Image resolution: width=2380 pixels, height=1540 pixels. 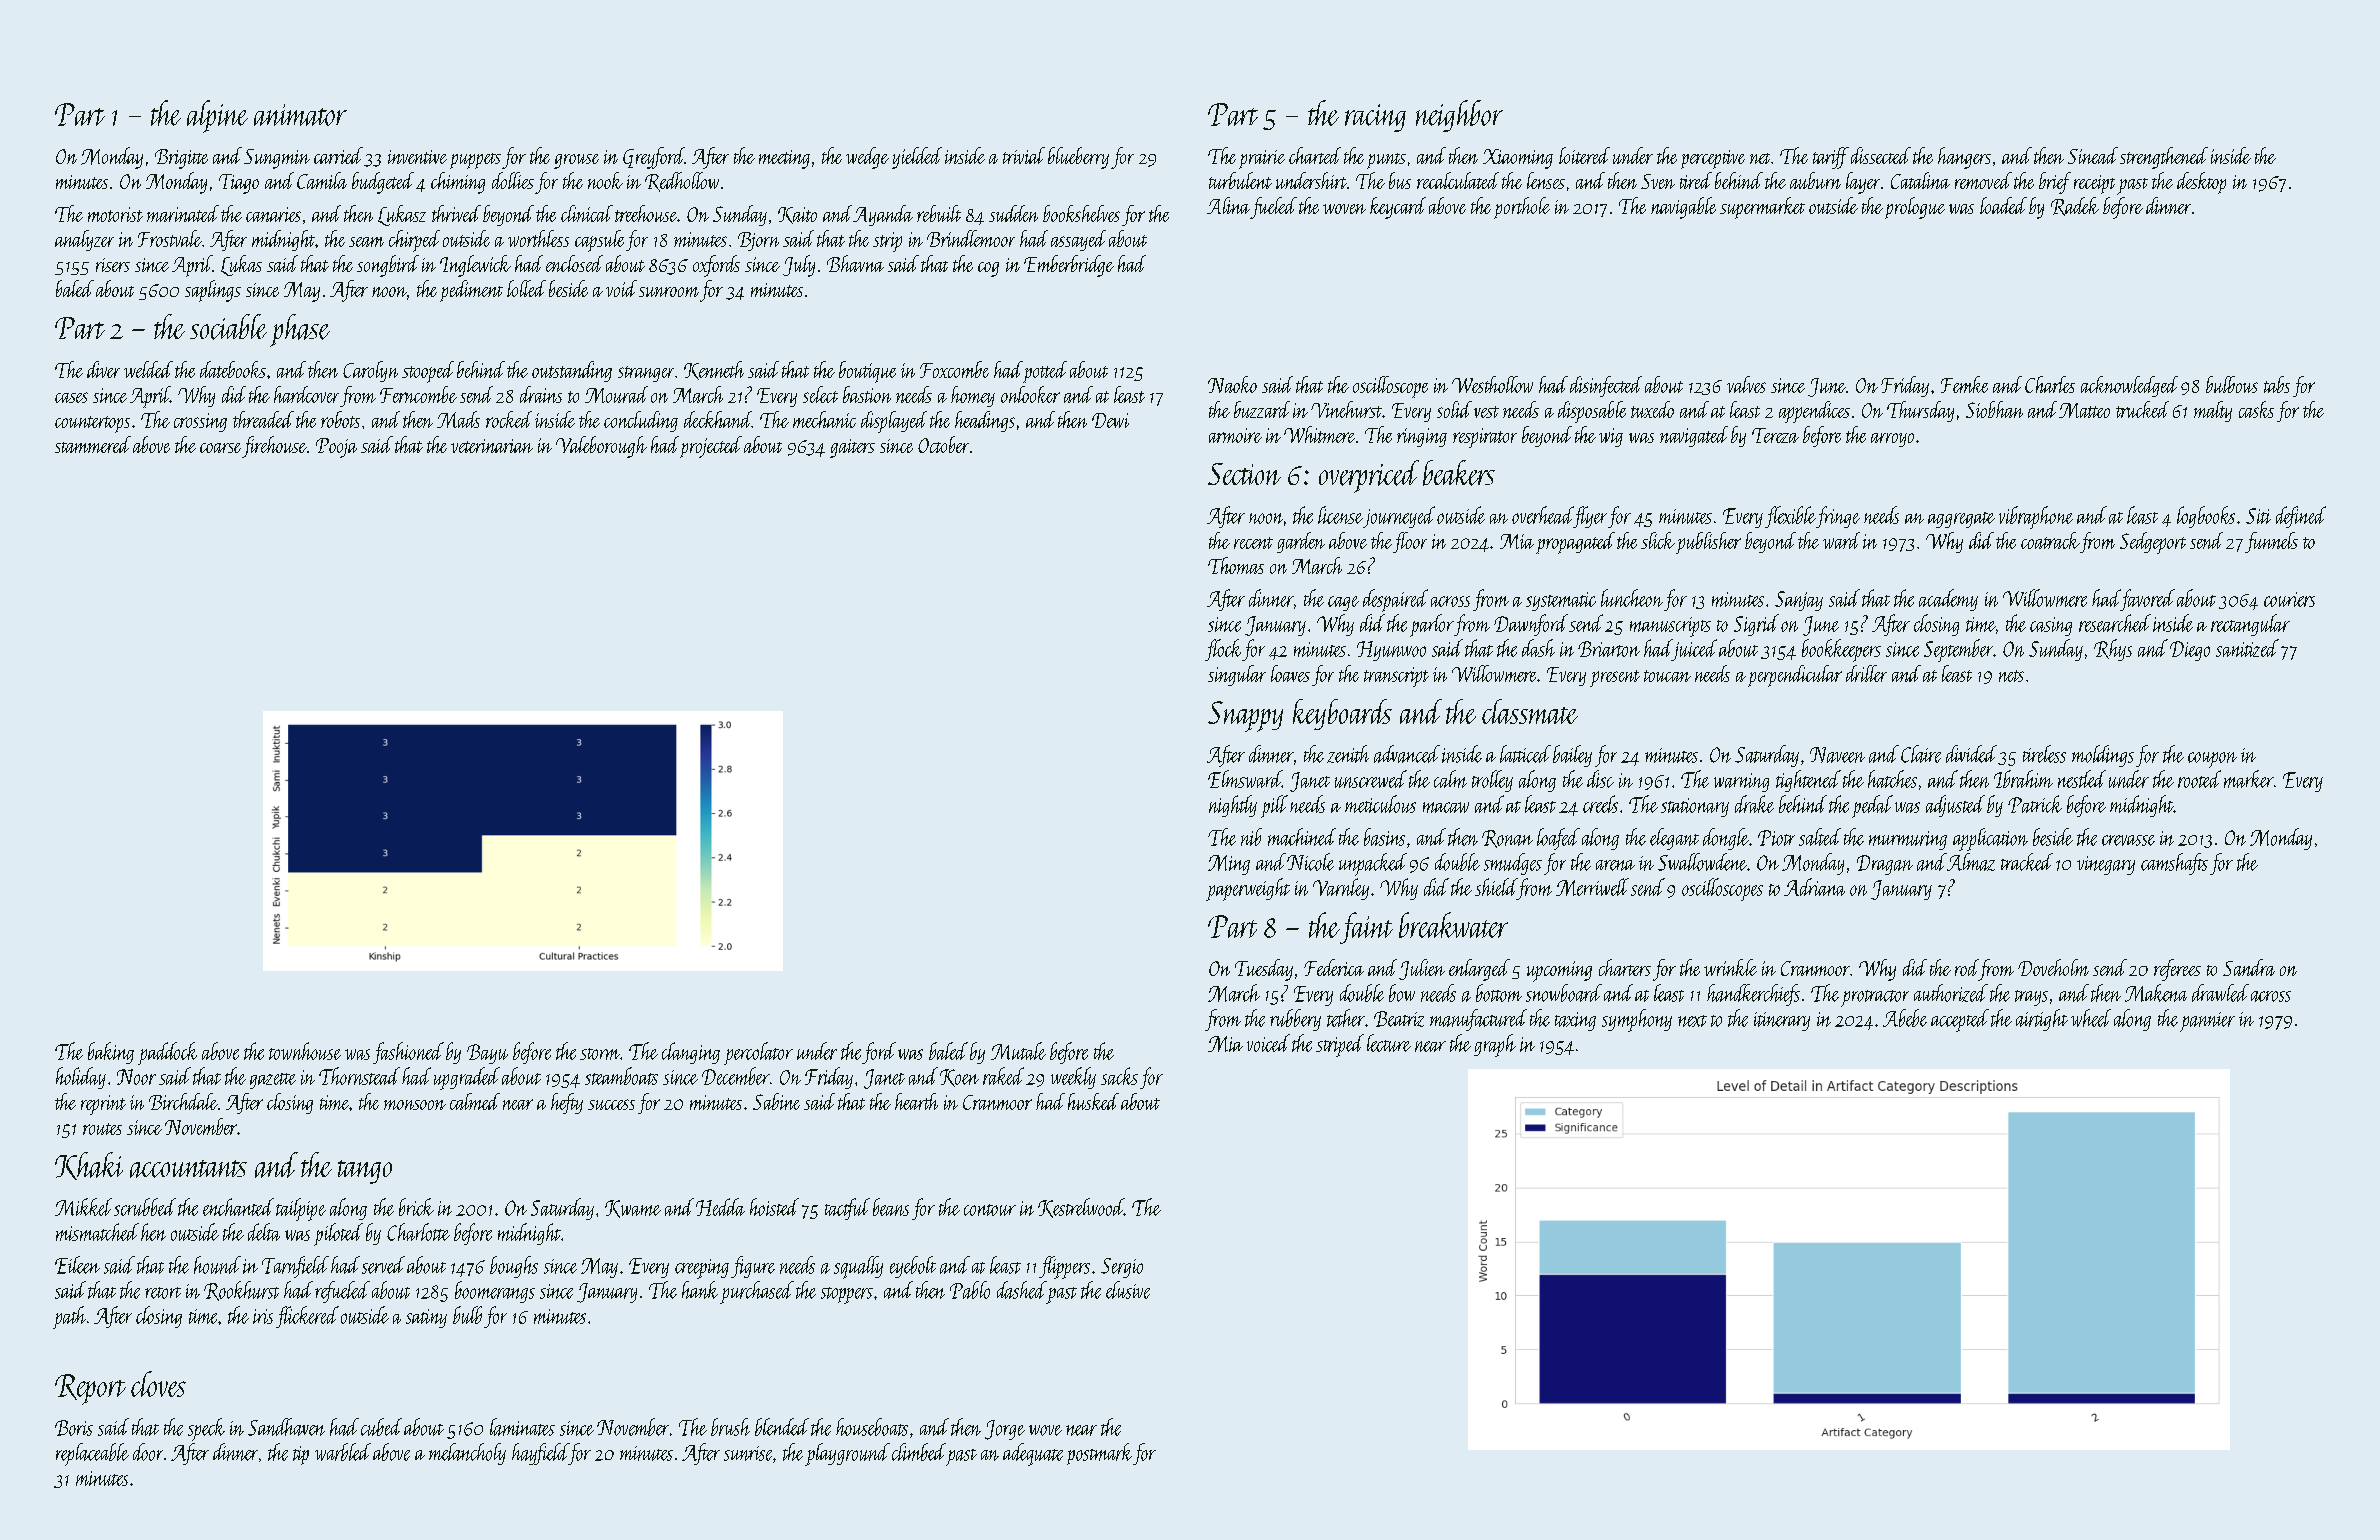 I want to click on mismatched, so click(x=97, y=1232).
